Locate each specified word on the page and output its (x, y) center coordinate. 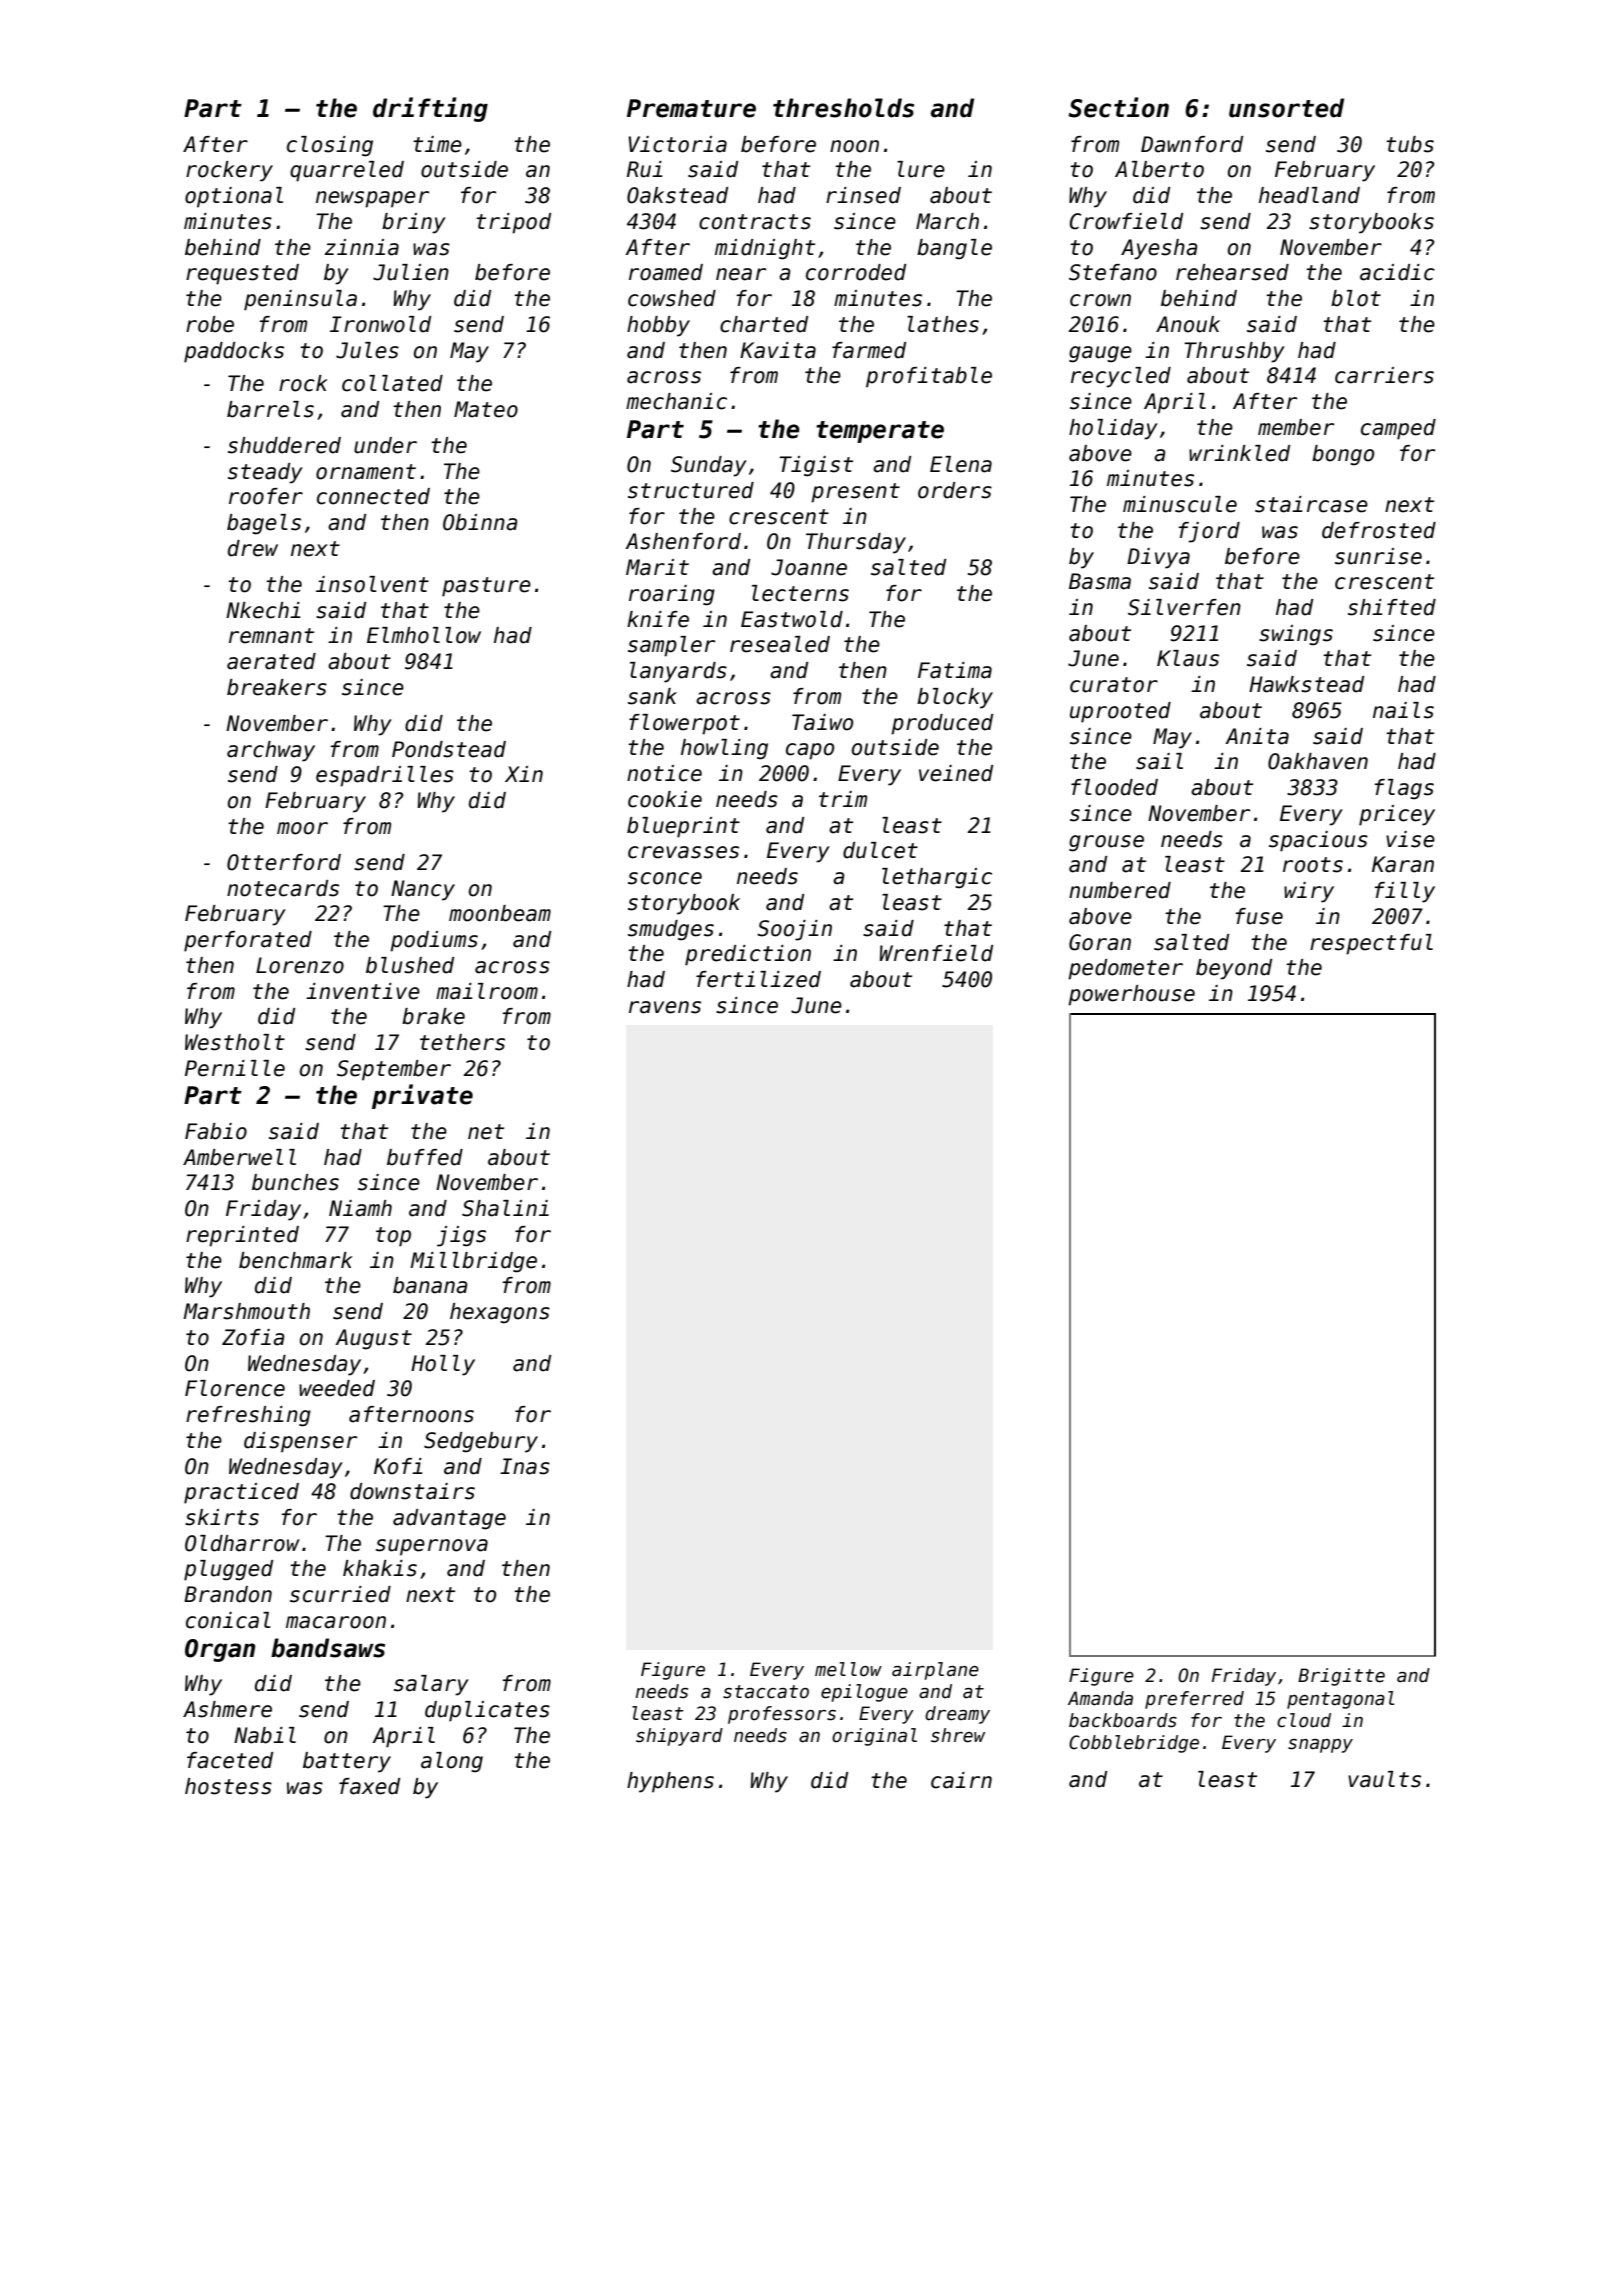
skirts (222, 1517)
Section (1118, 107)
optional (234, 197)
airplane (935, 1671)
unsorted (1286, 108)
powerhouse (1131, 995)
